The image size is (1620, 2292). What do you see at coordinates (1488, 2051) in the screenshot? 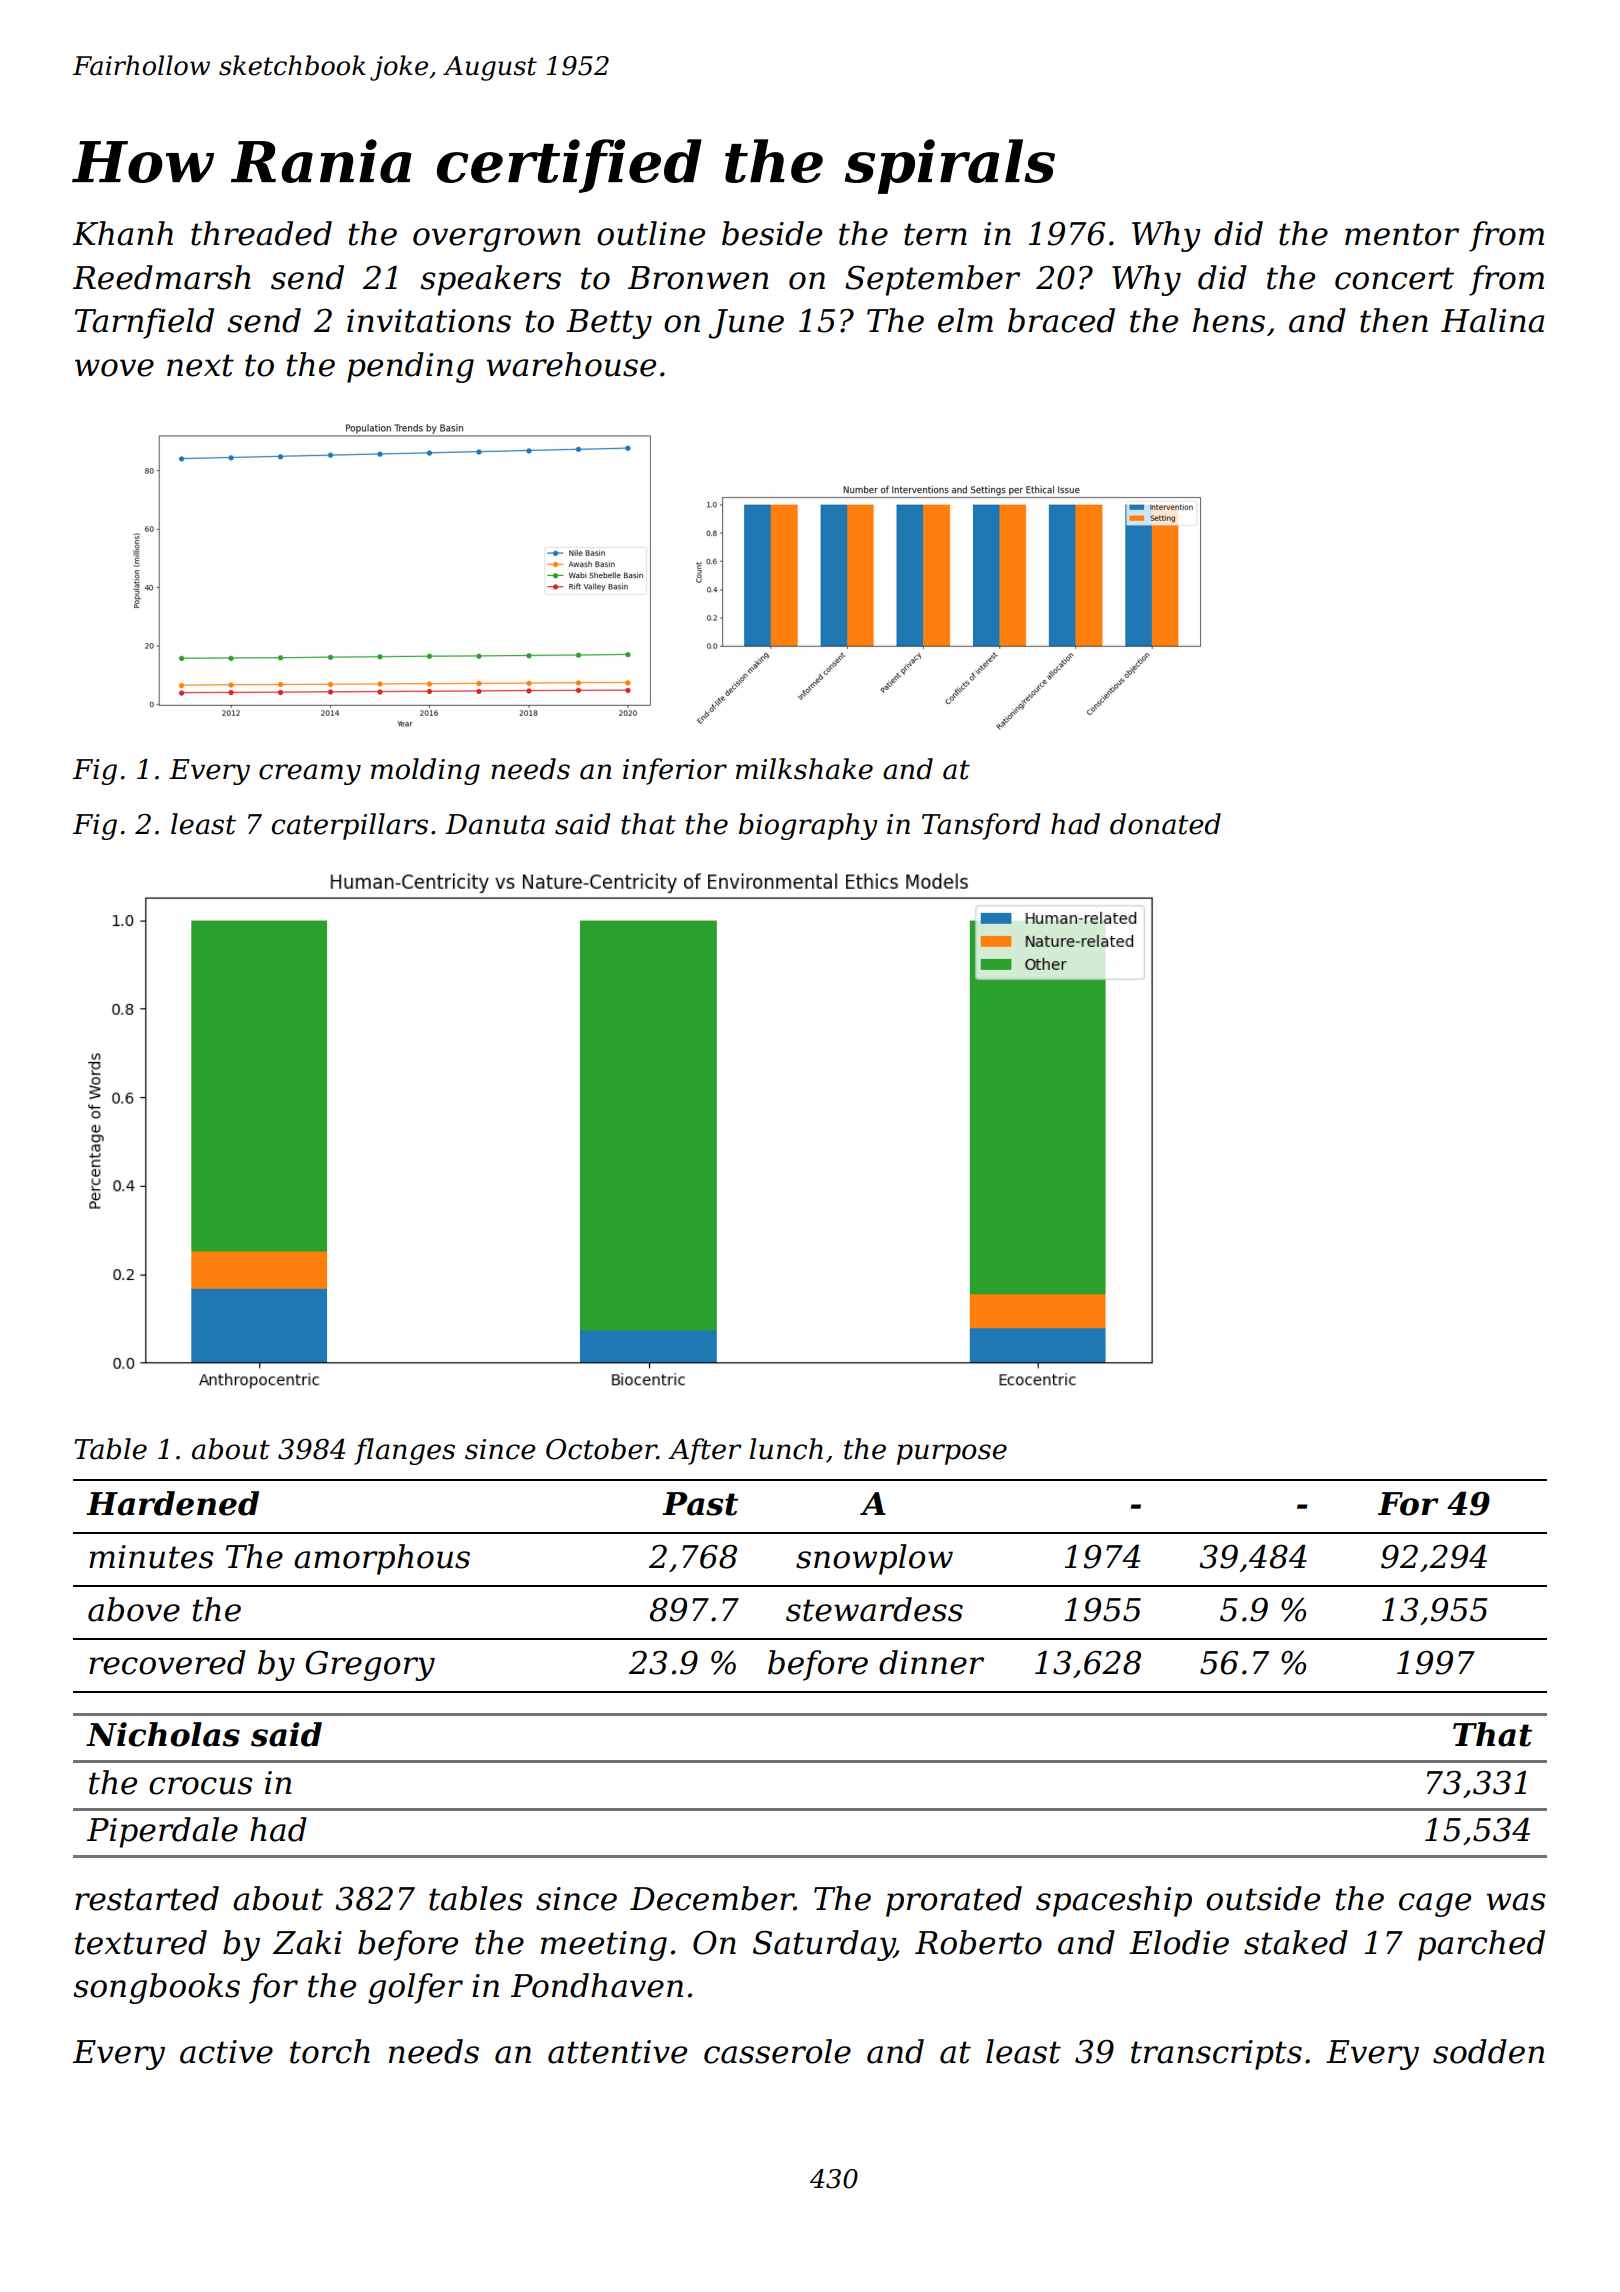
I see `sodden` at bounding box center [1488, 2051].
